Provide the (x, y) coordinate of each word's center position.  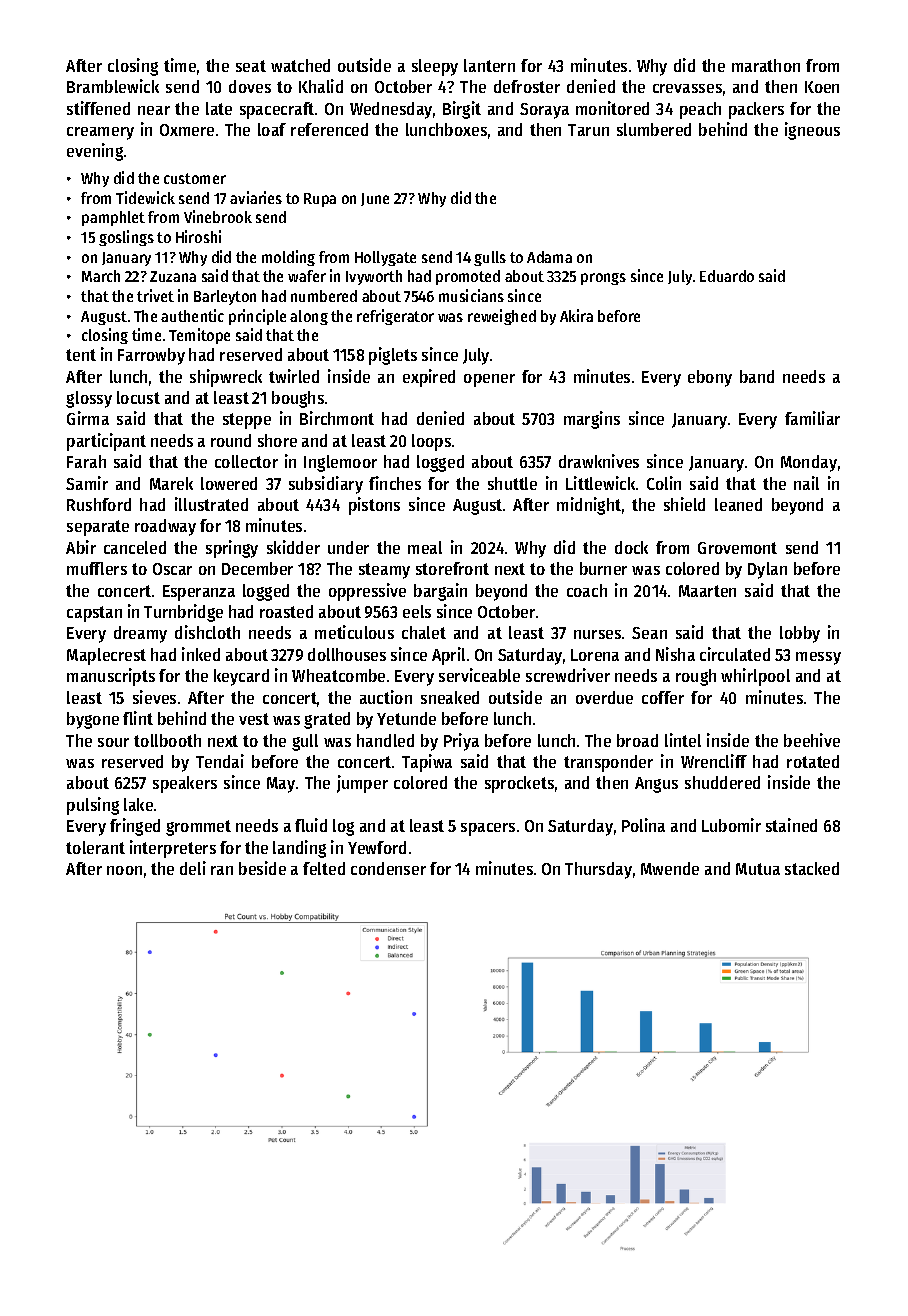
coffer (663, 697)
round (231, 440)
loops (431, 442)
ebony (710, 378)
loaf (272, 129)
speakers (185, 784)
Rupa (320, 200)
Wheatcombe (338, 675)
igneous (812, 131)
